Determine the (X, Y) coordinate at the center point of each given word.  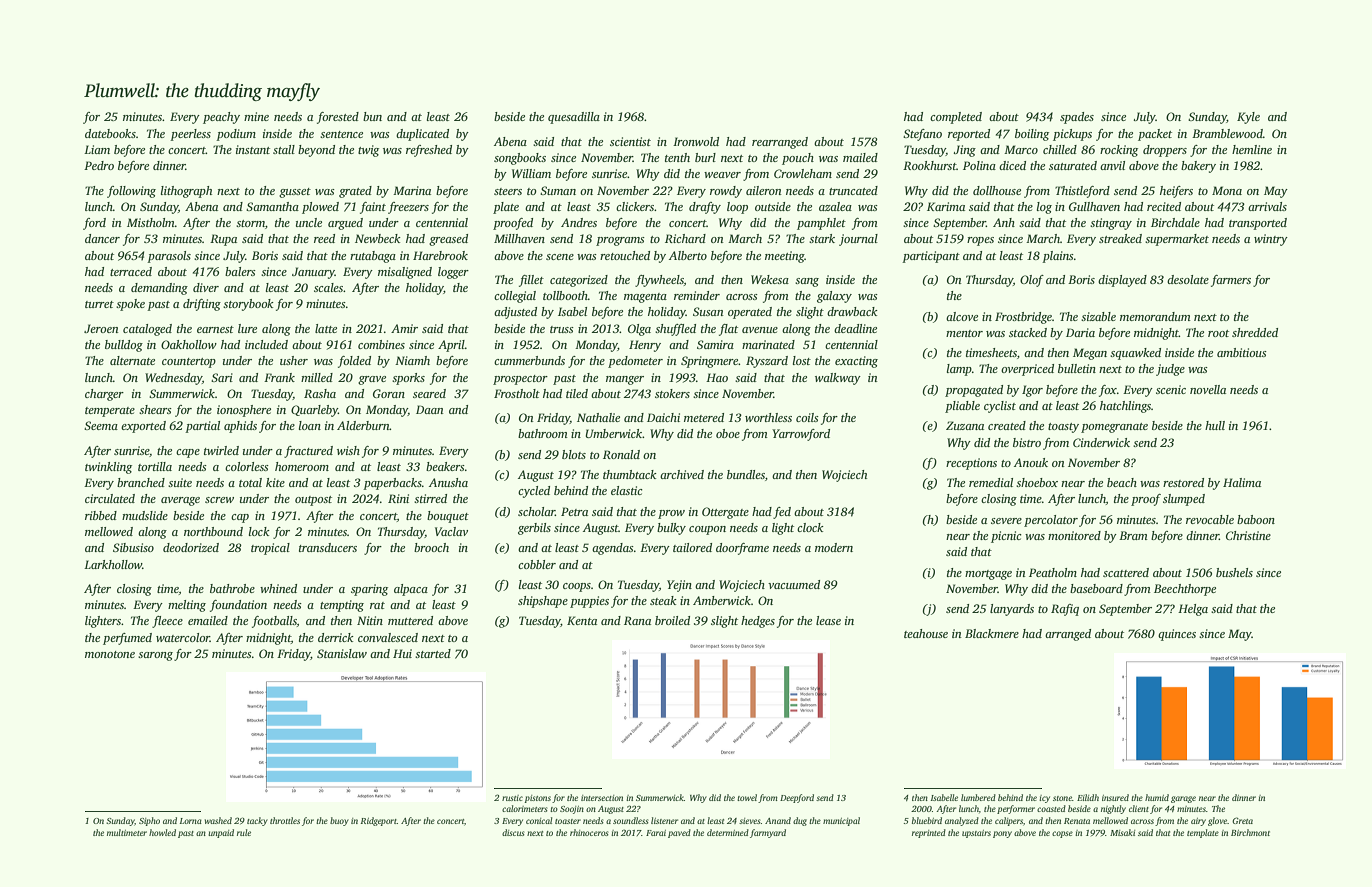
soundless (631, 820)
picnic (1006, 537)
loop (737, 208)
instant (253, 149)
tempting (342, 606)
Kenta (582, 620)
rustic (512, 798)
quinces (1177, 635)
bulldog (124, 346)
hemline (1252, 149)
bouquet (448, 517)
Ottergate (725, 513)
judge (1170, 370)
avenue (760, 330)
